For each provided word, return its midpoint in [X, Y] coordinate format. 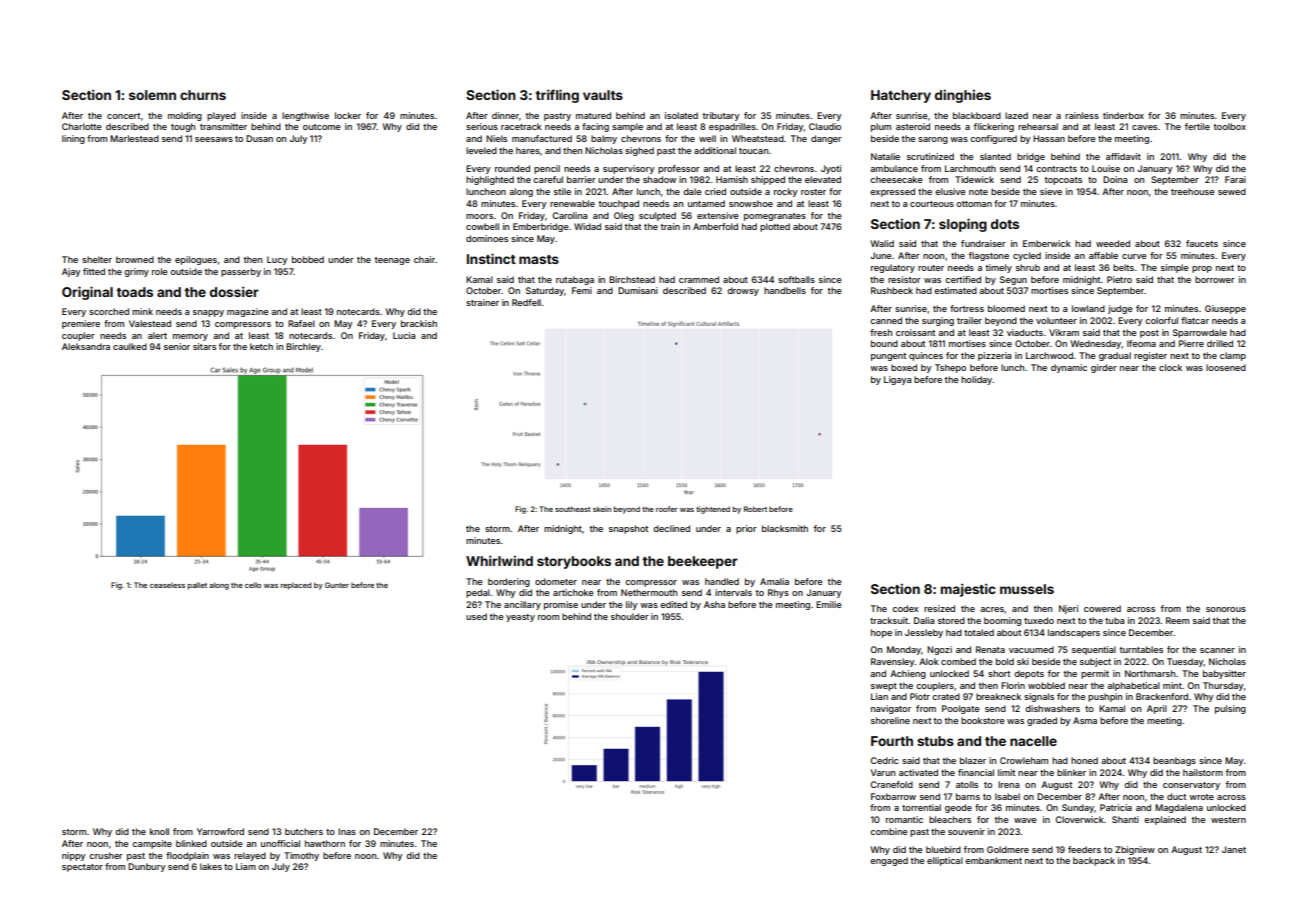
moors [479, 216]
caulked [130, 346]
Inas [347, 831]
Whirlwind [499, 560]
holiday [977, 380]
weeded [1113, 243]
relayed [250, 856]
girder [1104, 368]
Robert [755, 509]
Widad [587, 226]
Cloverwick [1080, 819]
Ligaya [897, 380]
